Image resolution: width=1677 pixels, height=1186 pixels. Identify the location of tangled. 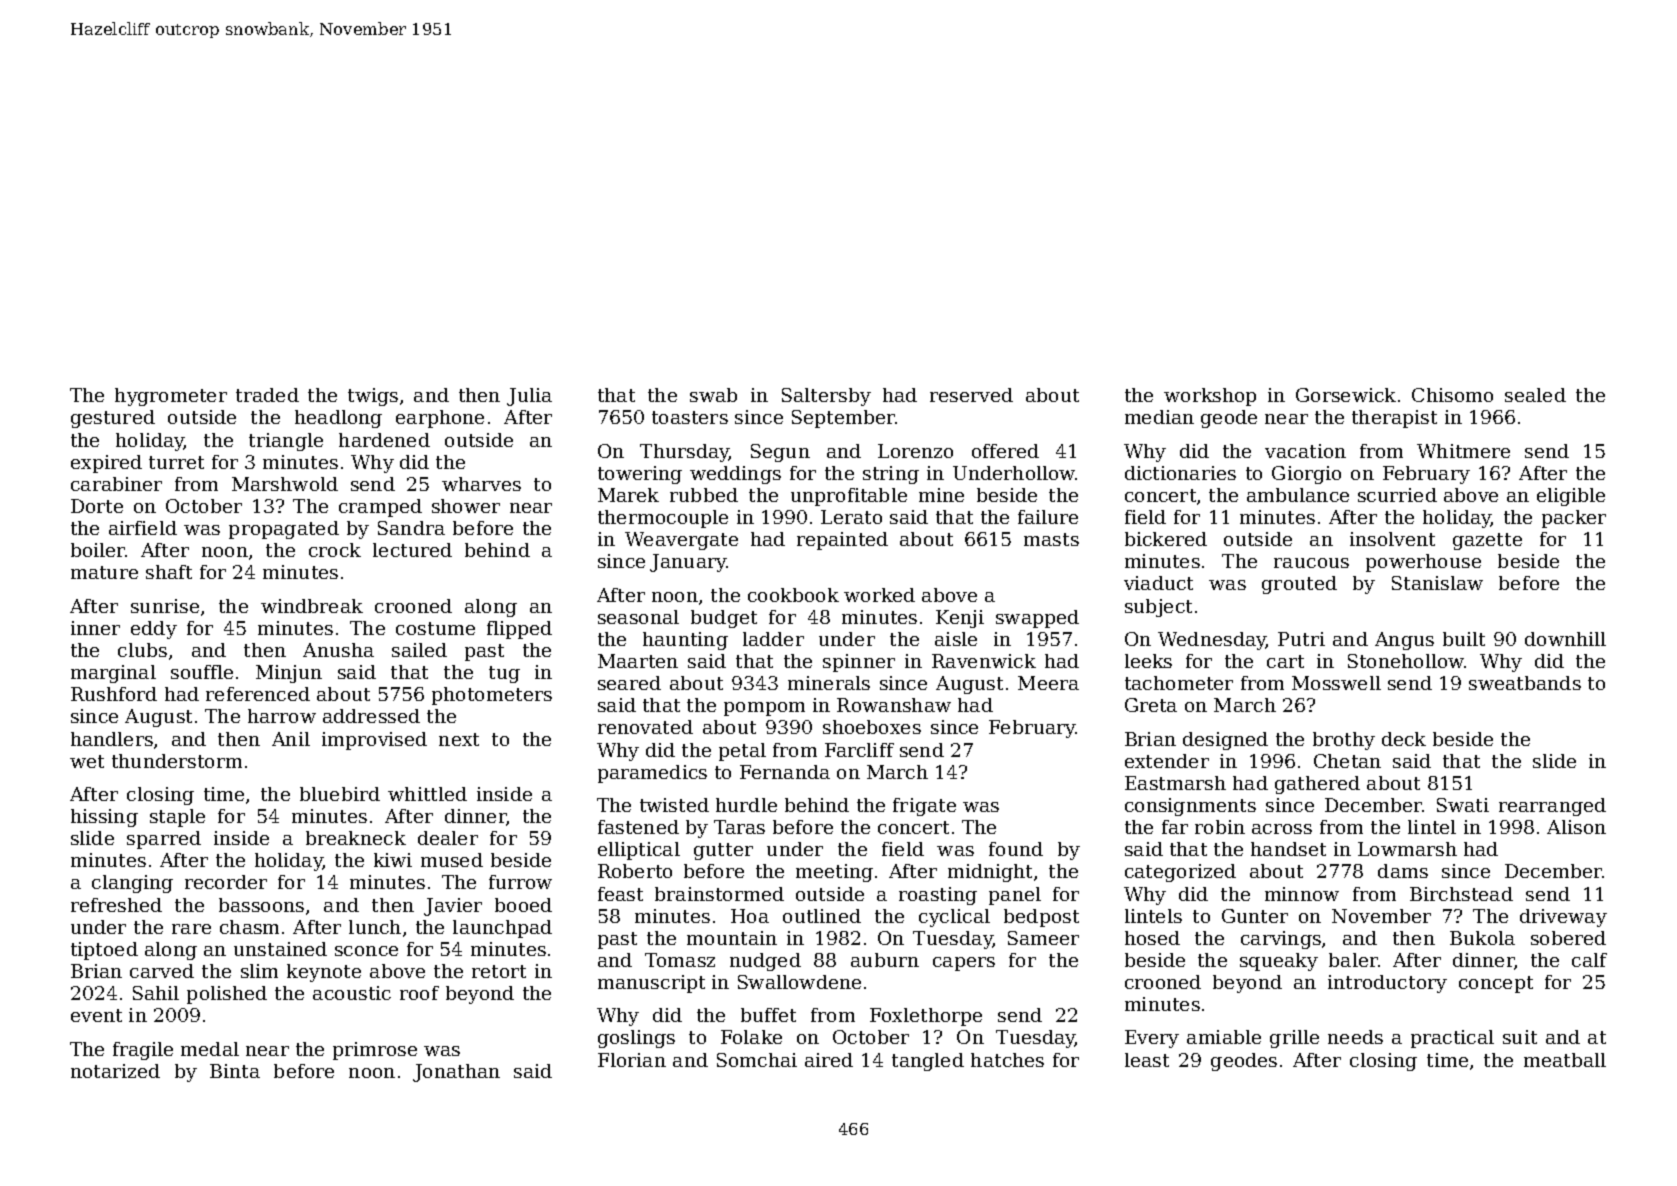
(928, 1062).
